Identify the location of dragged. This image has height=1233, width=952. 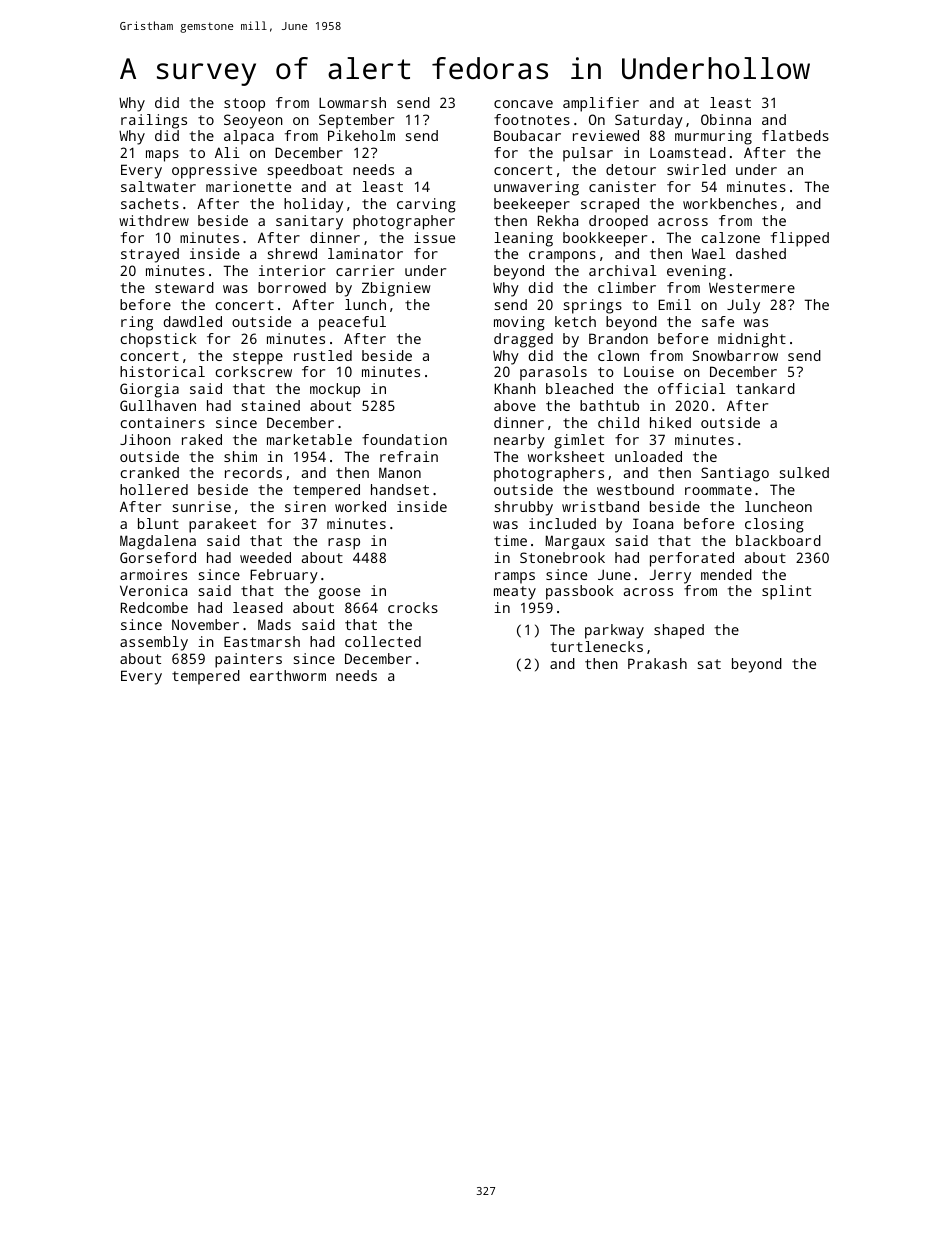
(523, 340).
